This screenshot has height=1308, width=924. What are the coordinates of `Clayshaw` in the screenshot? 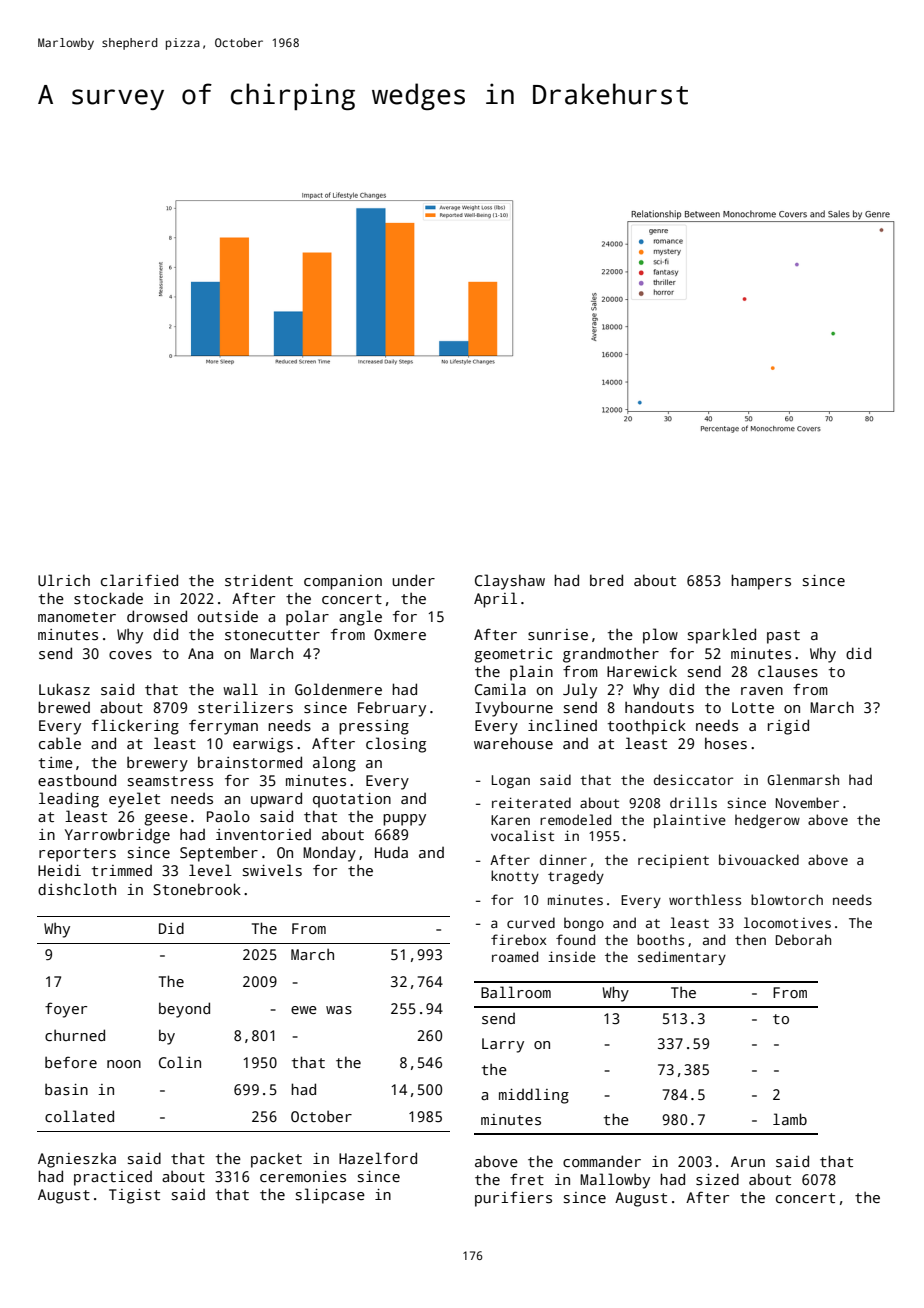 It's located at (510, 582).
